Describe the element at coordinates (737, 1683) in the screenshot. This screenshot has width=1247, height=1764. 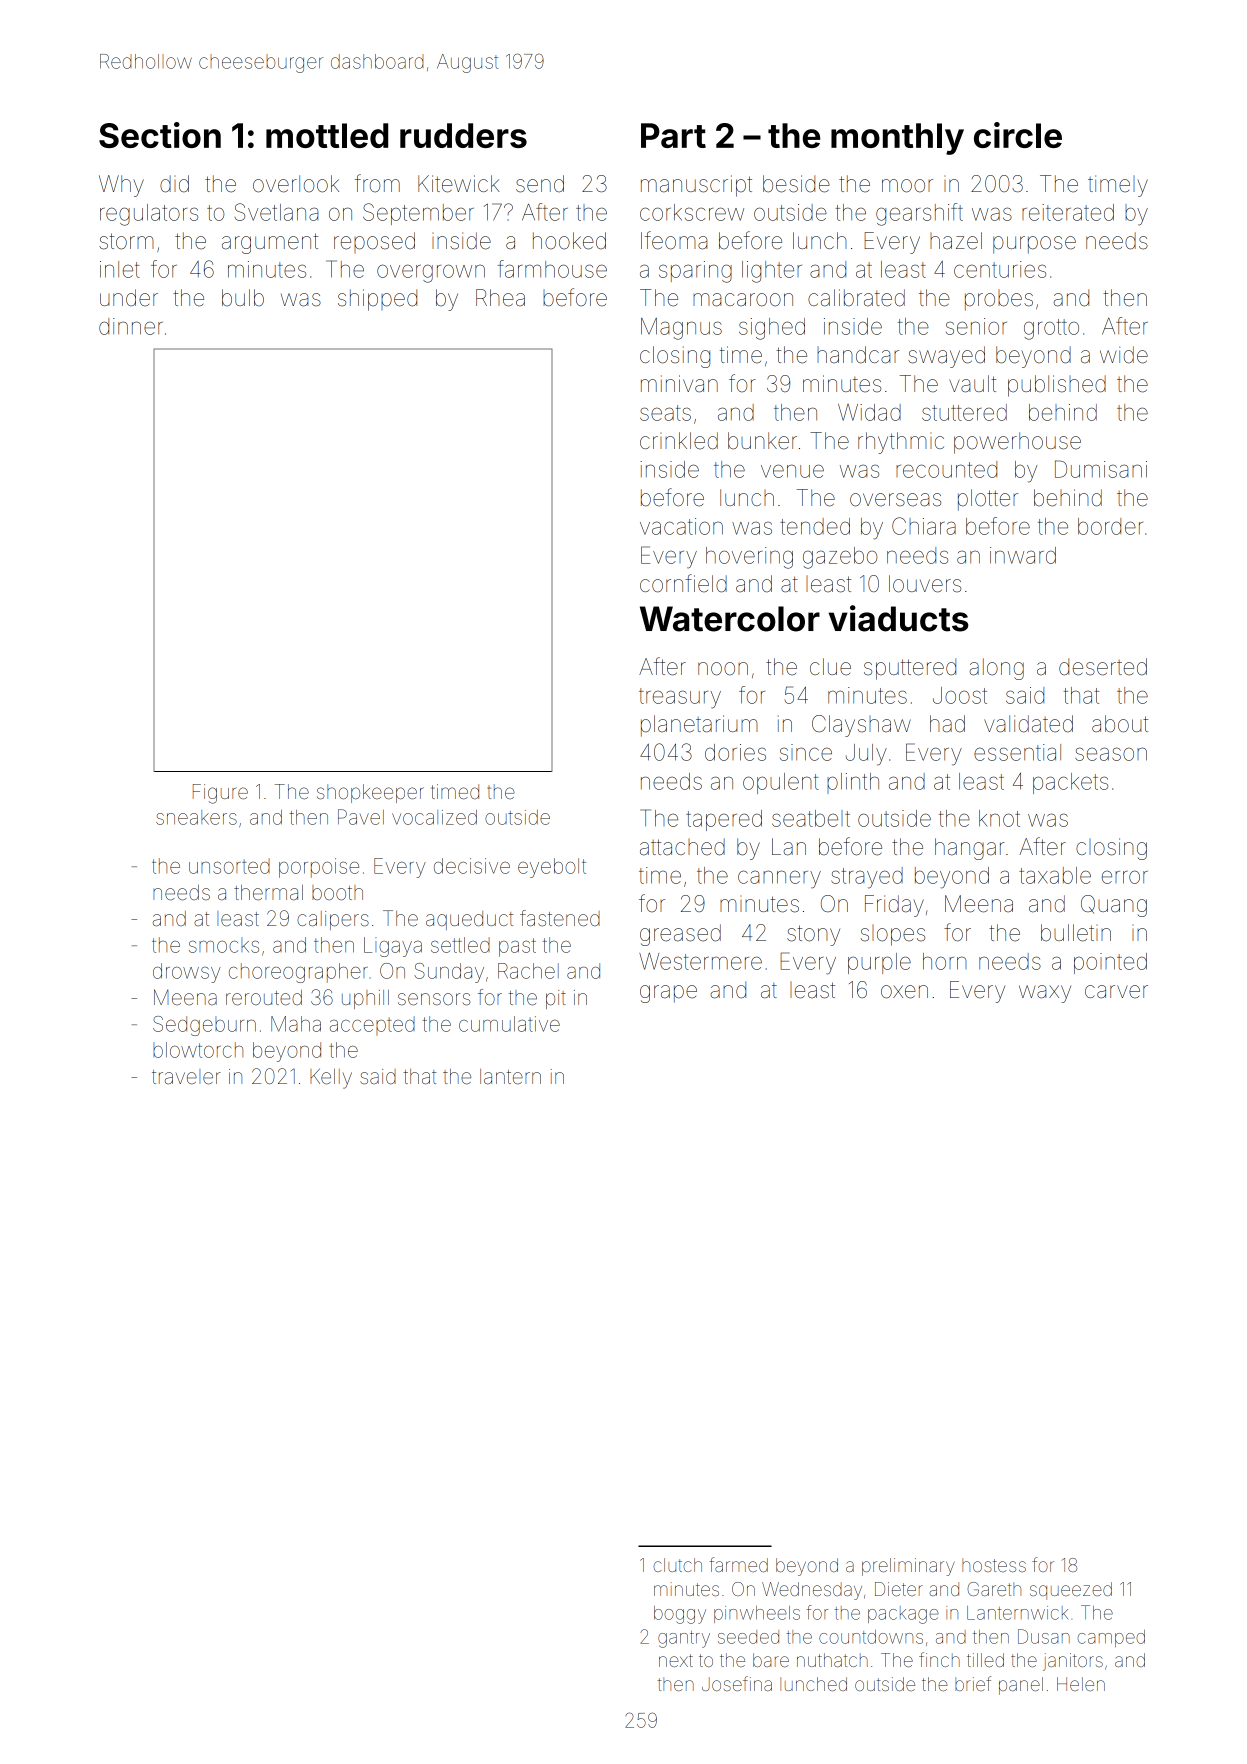
I see `Josefina` at that location.
